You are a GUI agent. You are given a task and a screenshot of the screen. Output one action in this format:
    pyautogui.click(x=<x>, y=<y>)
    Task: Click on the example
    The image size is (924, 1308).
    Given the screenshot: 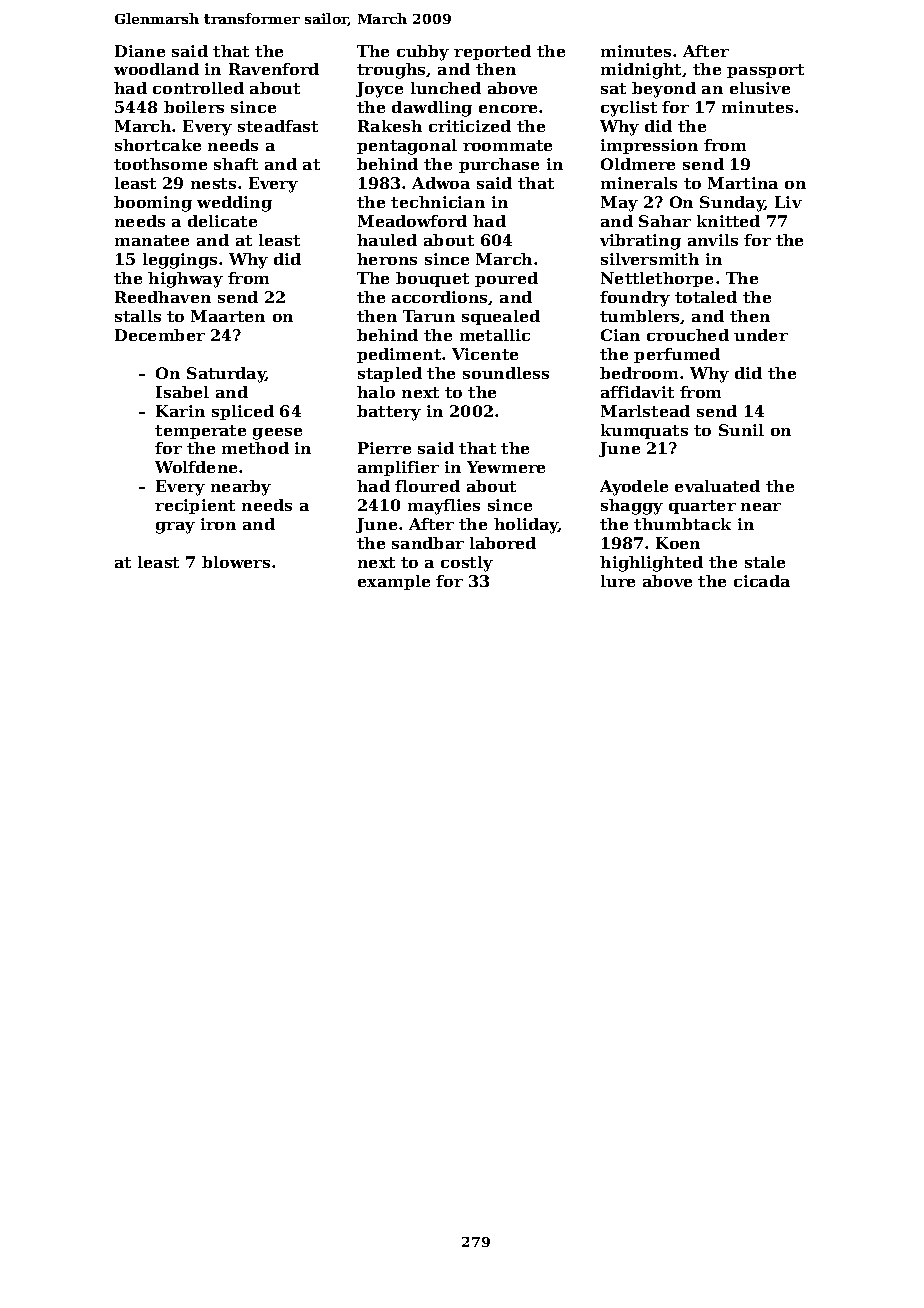 What is the action you would take?
    pyautogui.click(x=394, y=582)
